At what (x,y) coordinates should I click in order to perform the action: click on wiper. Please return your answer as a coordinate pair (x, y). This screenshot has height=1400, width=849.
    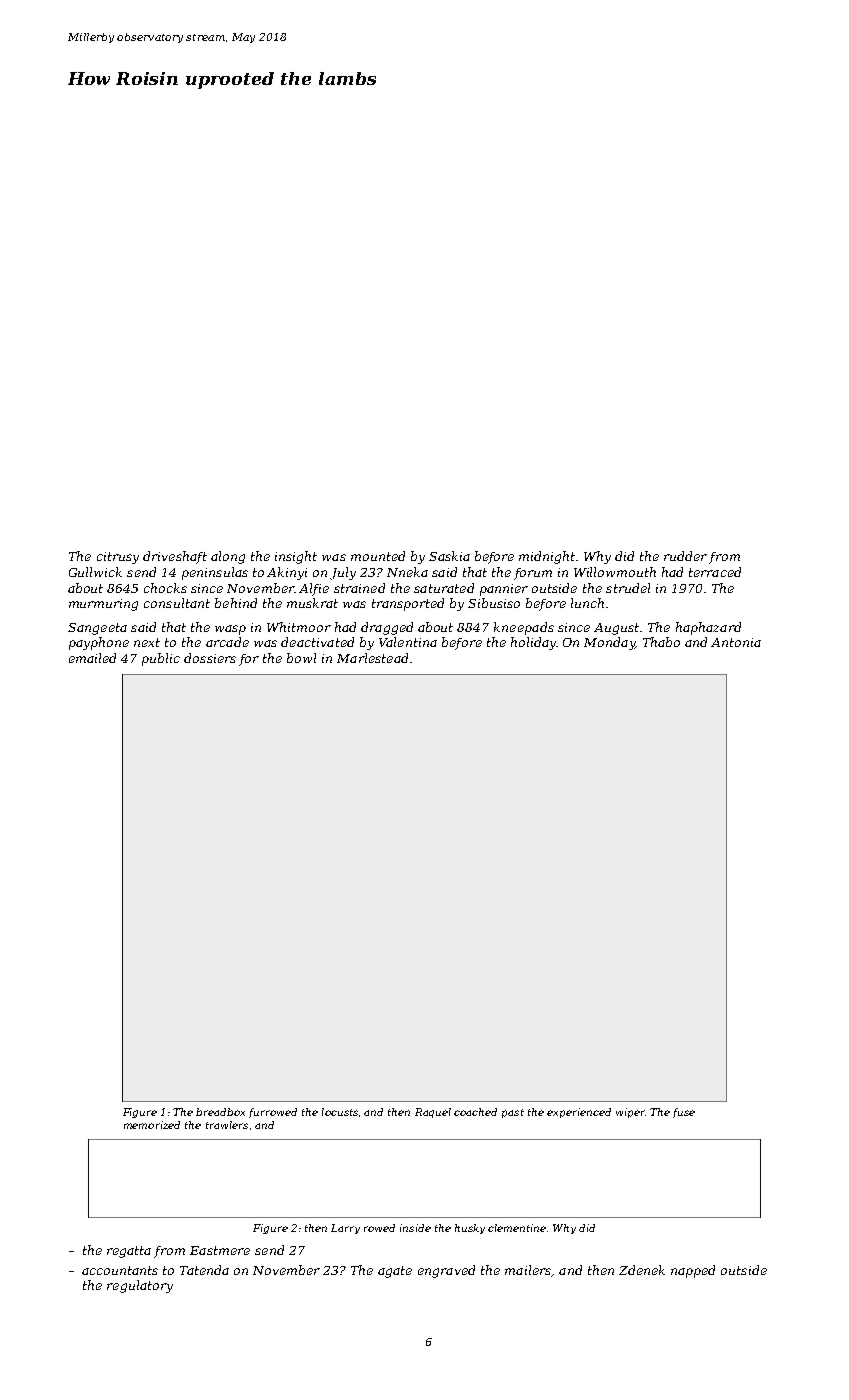
    Looking at the image, I should click on (630, 1113).
